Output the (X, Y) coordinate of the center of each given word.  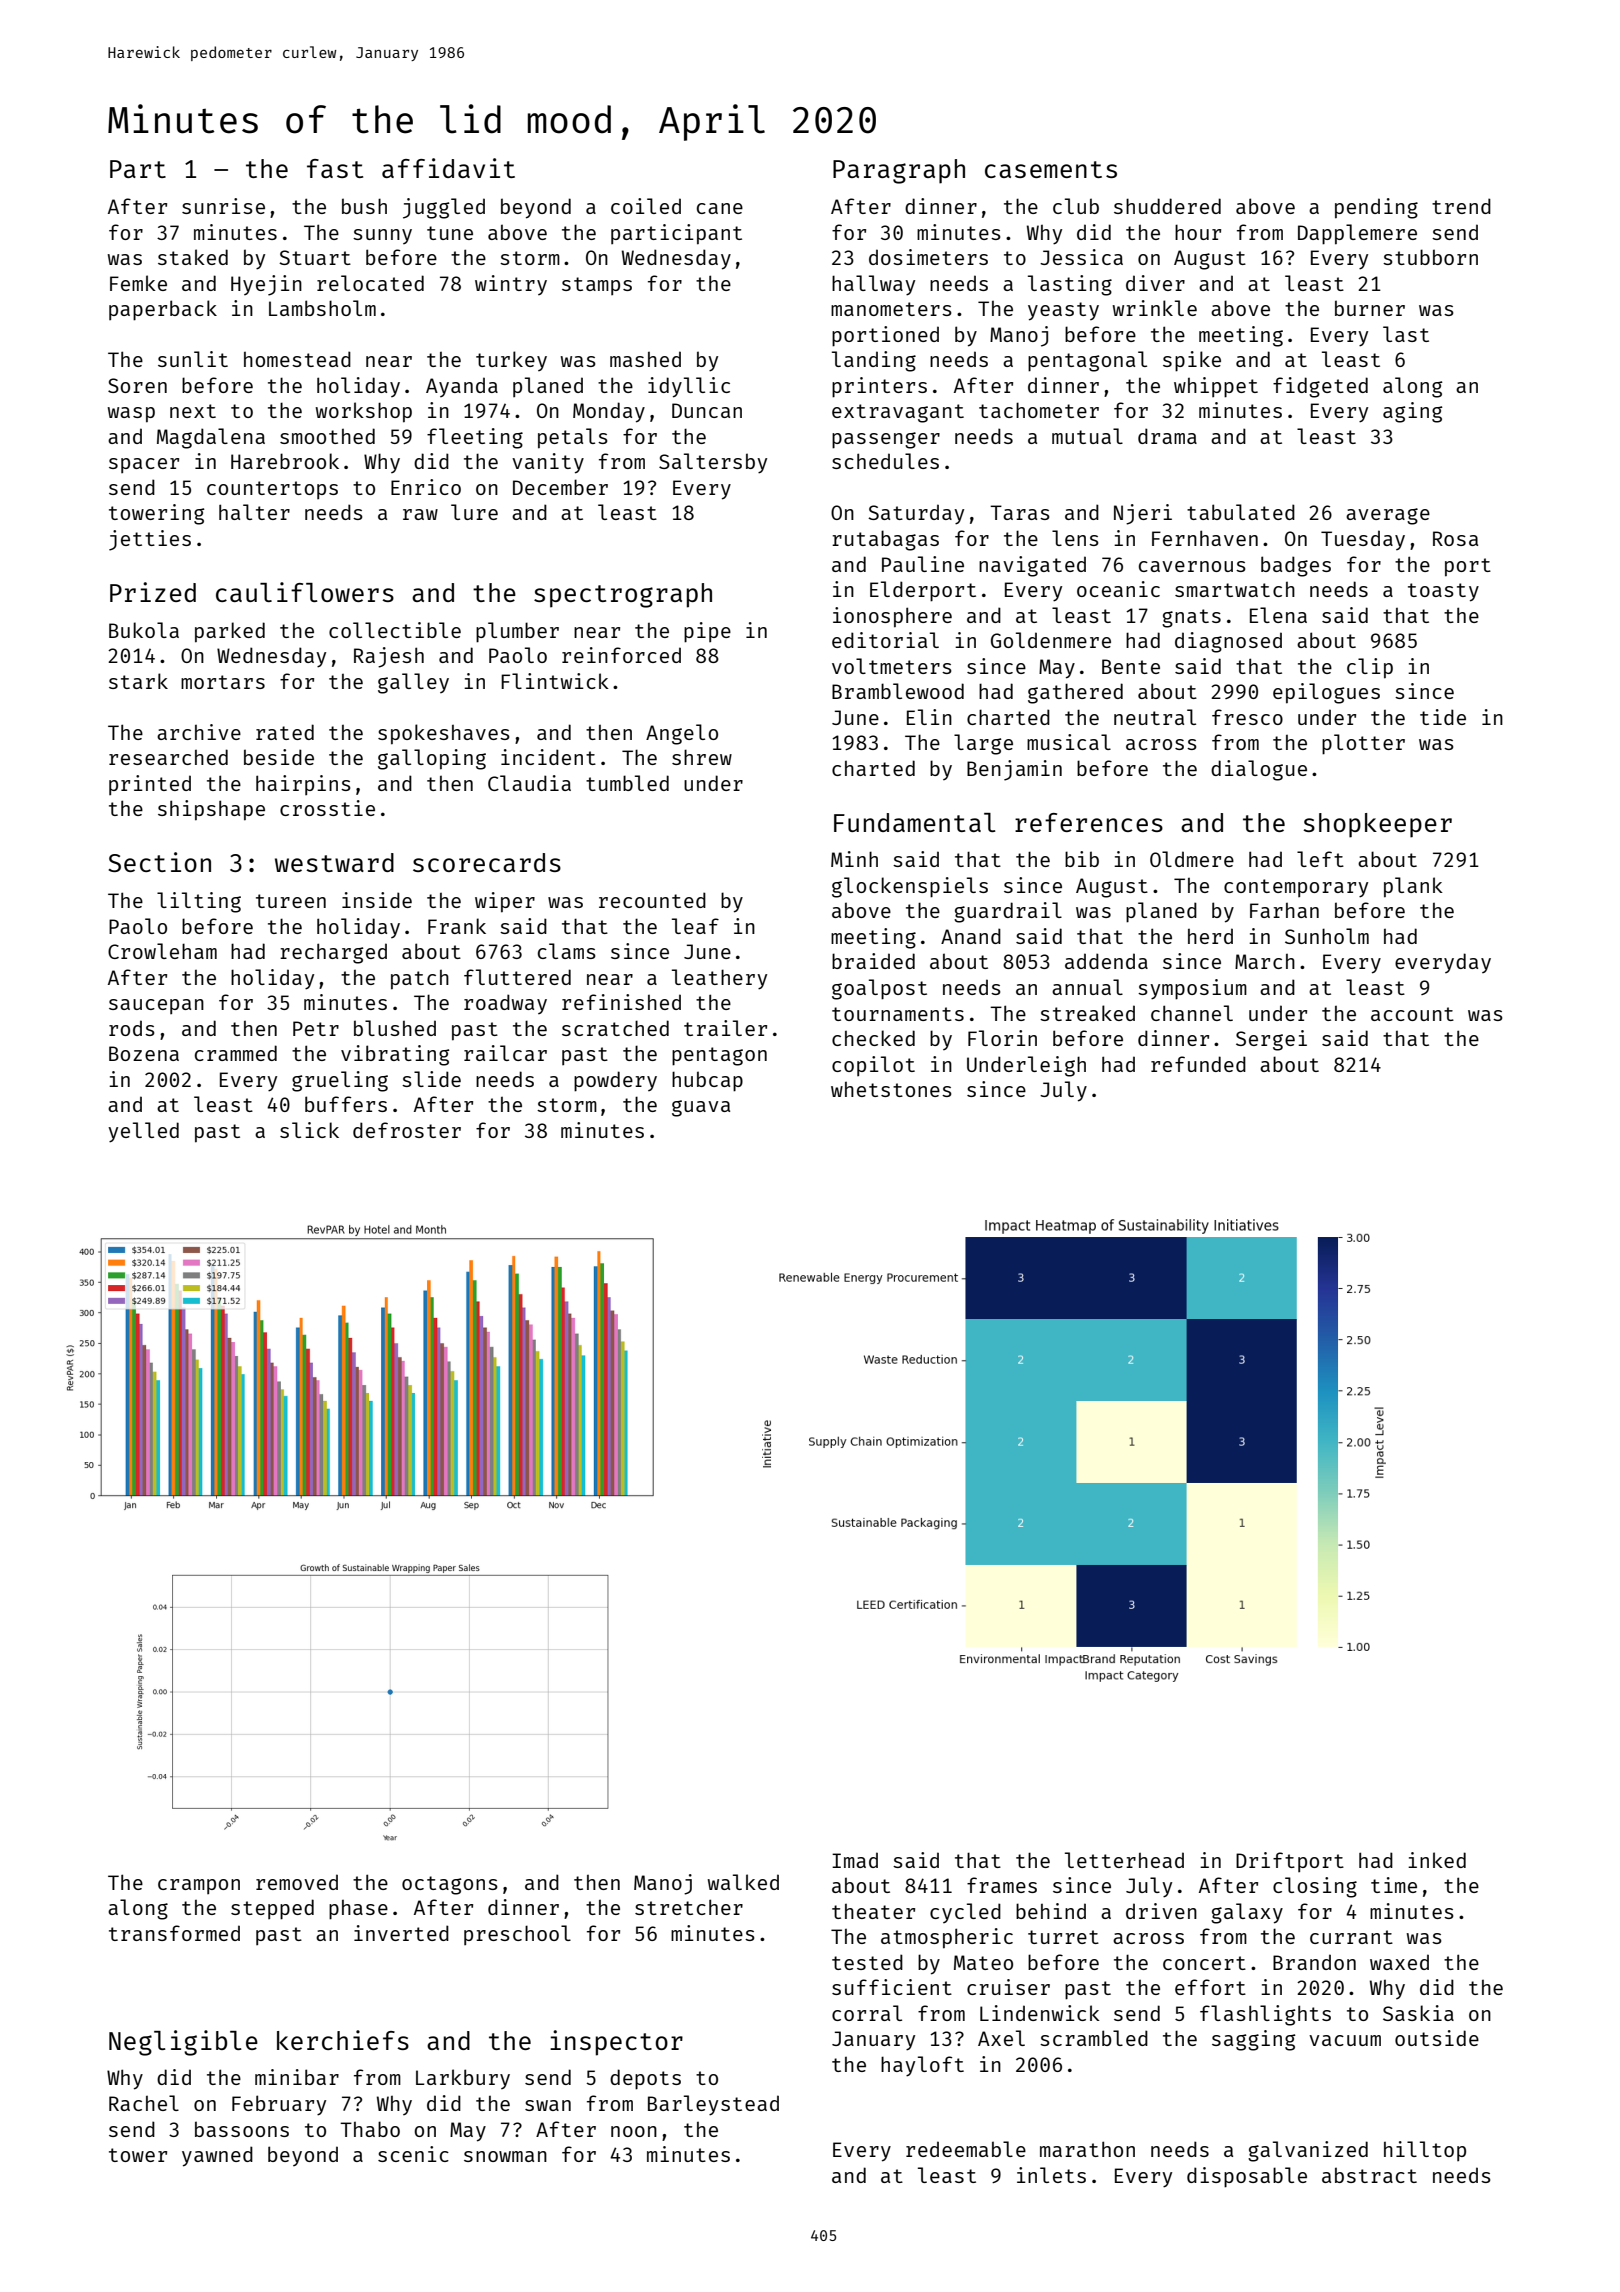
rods (132, 1028)
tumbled (627, 783)
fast (335, 168)
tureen (291, 901)
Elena (1278, 615)
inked (1437, 1860)
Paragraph (899, 171)
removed (297, 1882)
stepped (272, 1909)
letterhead (1124, 1860)
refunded (1198, 1064)
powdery (615, 1081)
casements (1051, 169)
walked (743, 1882)
